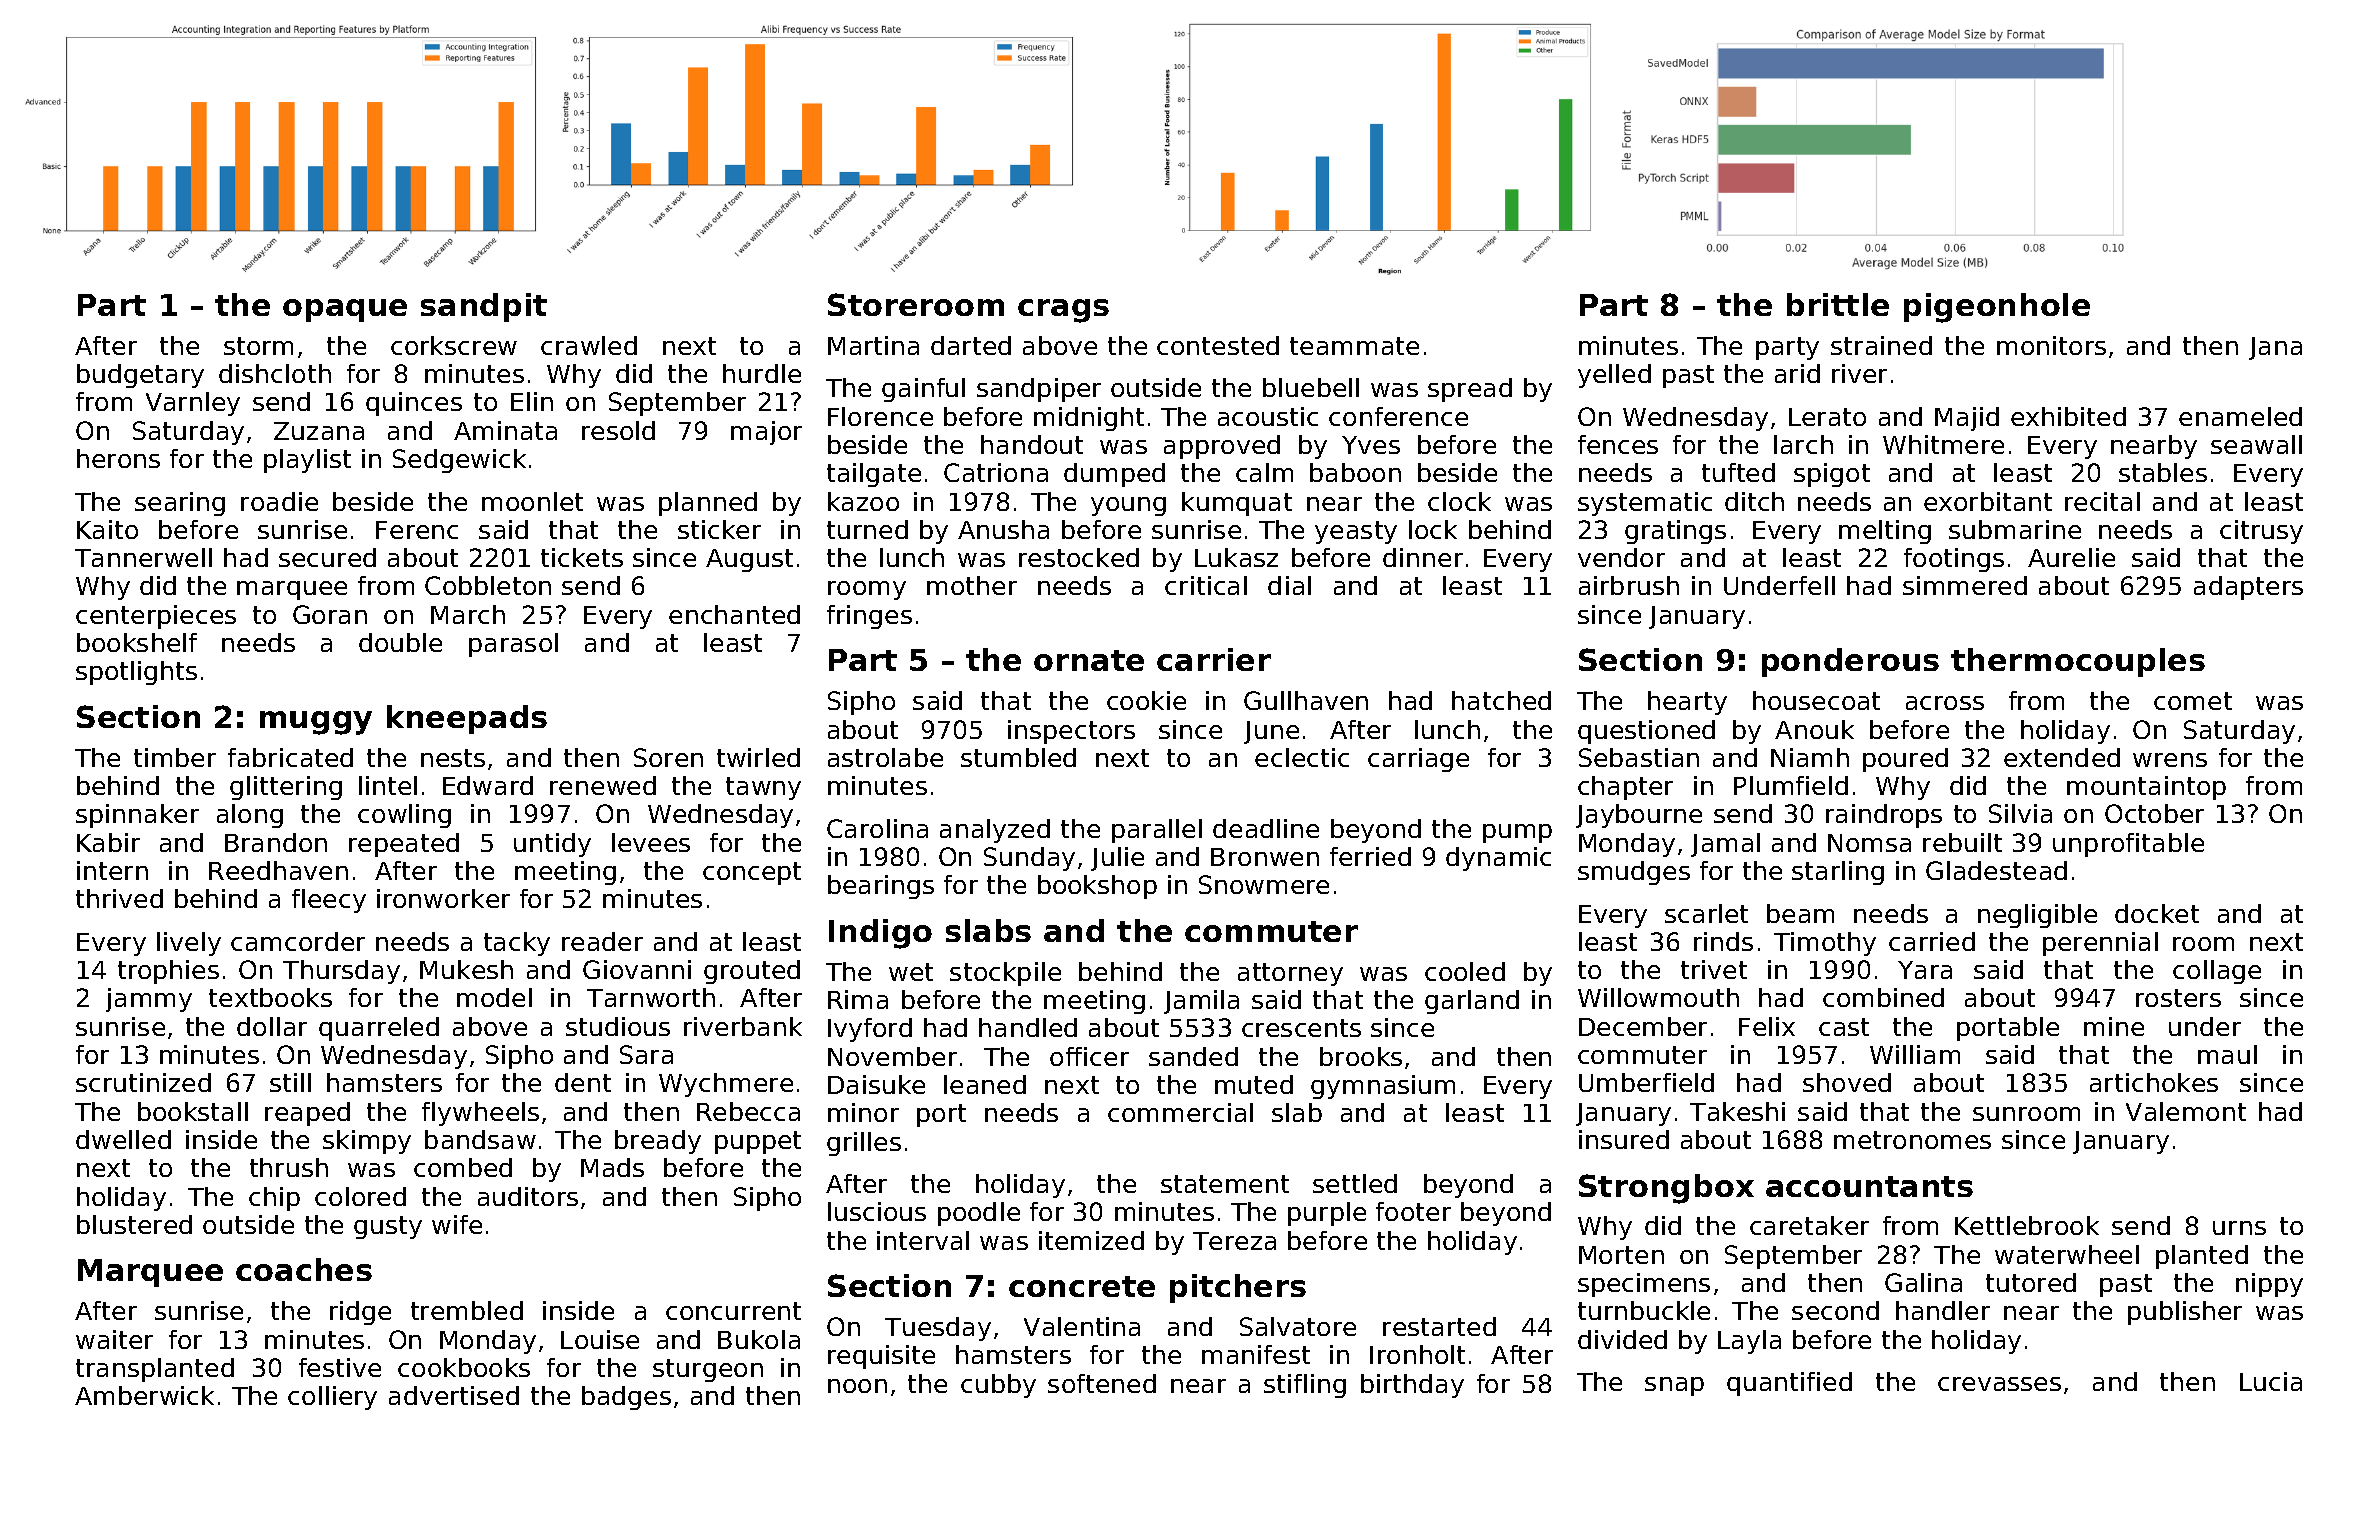 This page has width=2380, height=1540. What do you see at coordinates (2078, 662) in the page?
I see `thermocouples` at bounding box center [2078, 662].
